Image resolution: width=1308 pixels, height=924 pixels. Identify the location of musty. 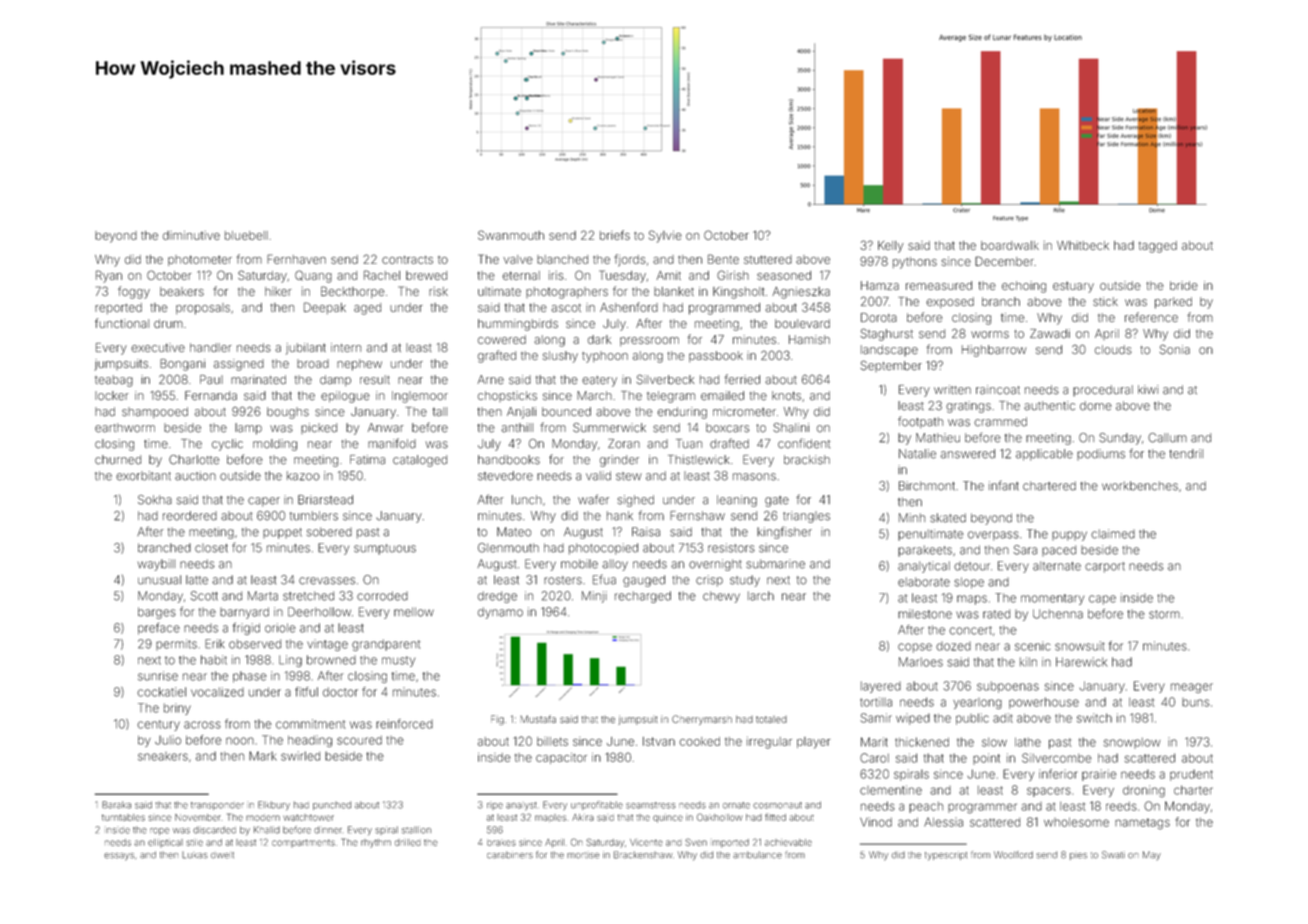
(398, 661).
